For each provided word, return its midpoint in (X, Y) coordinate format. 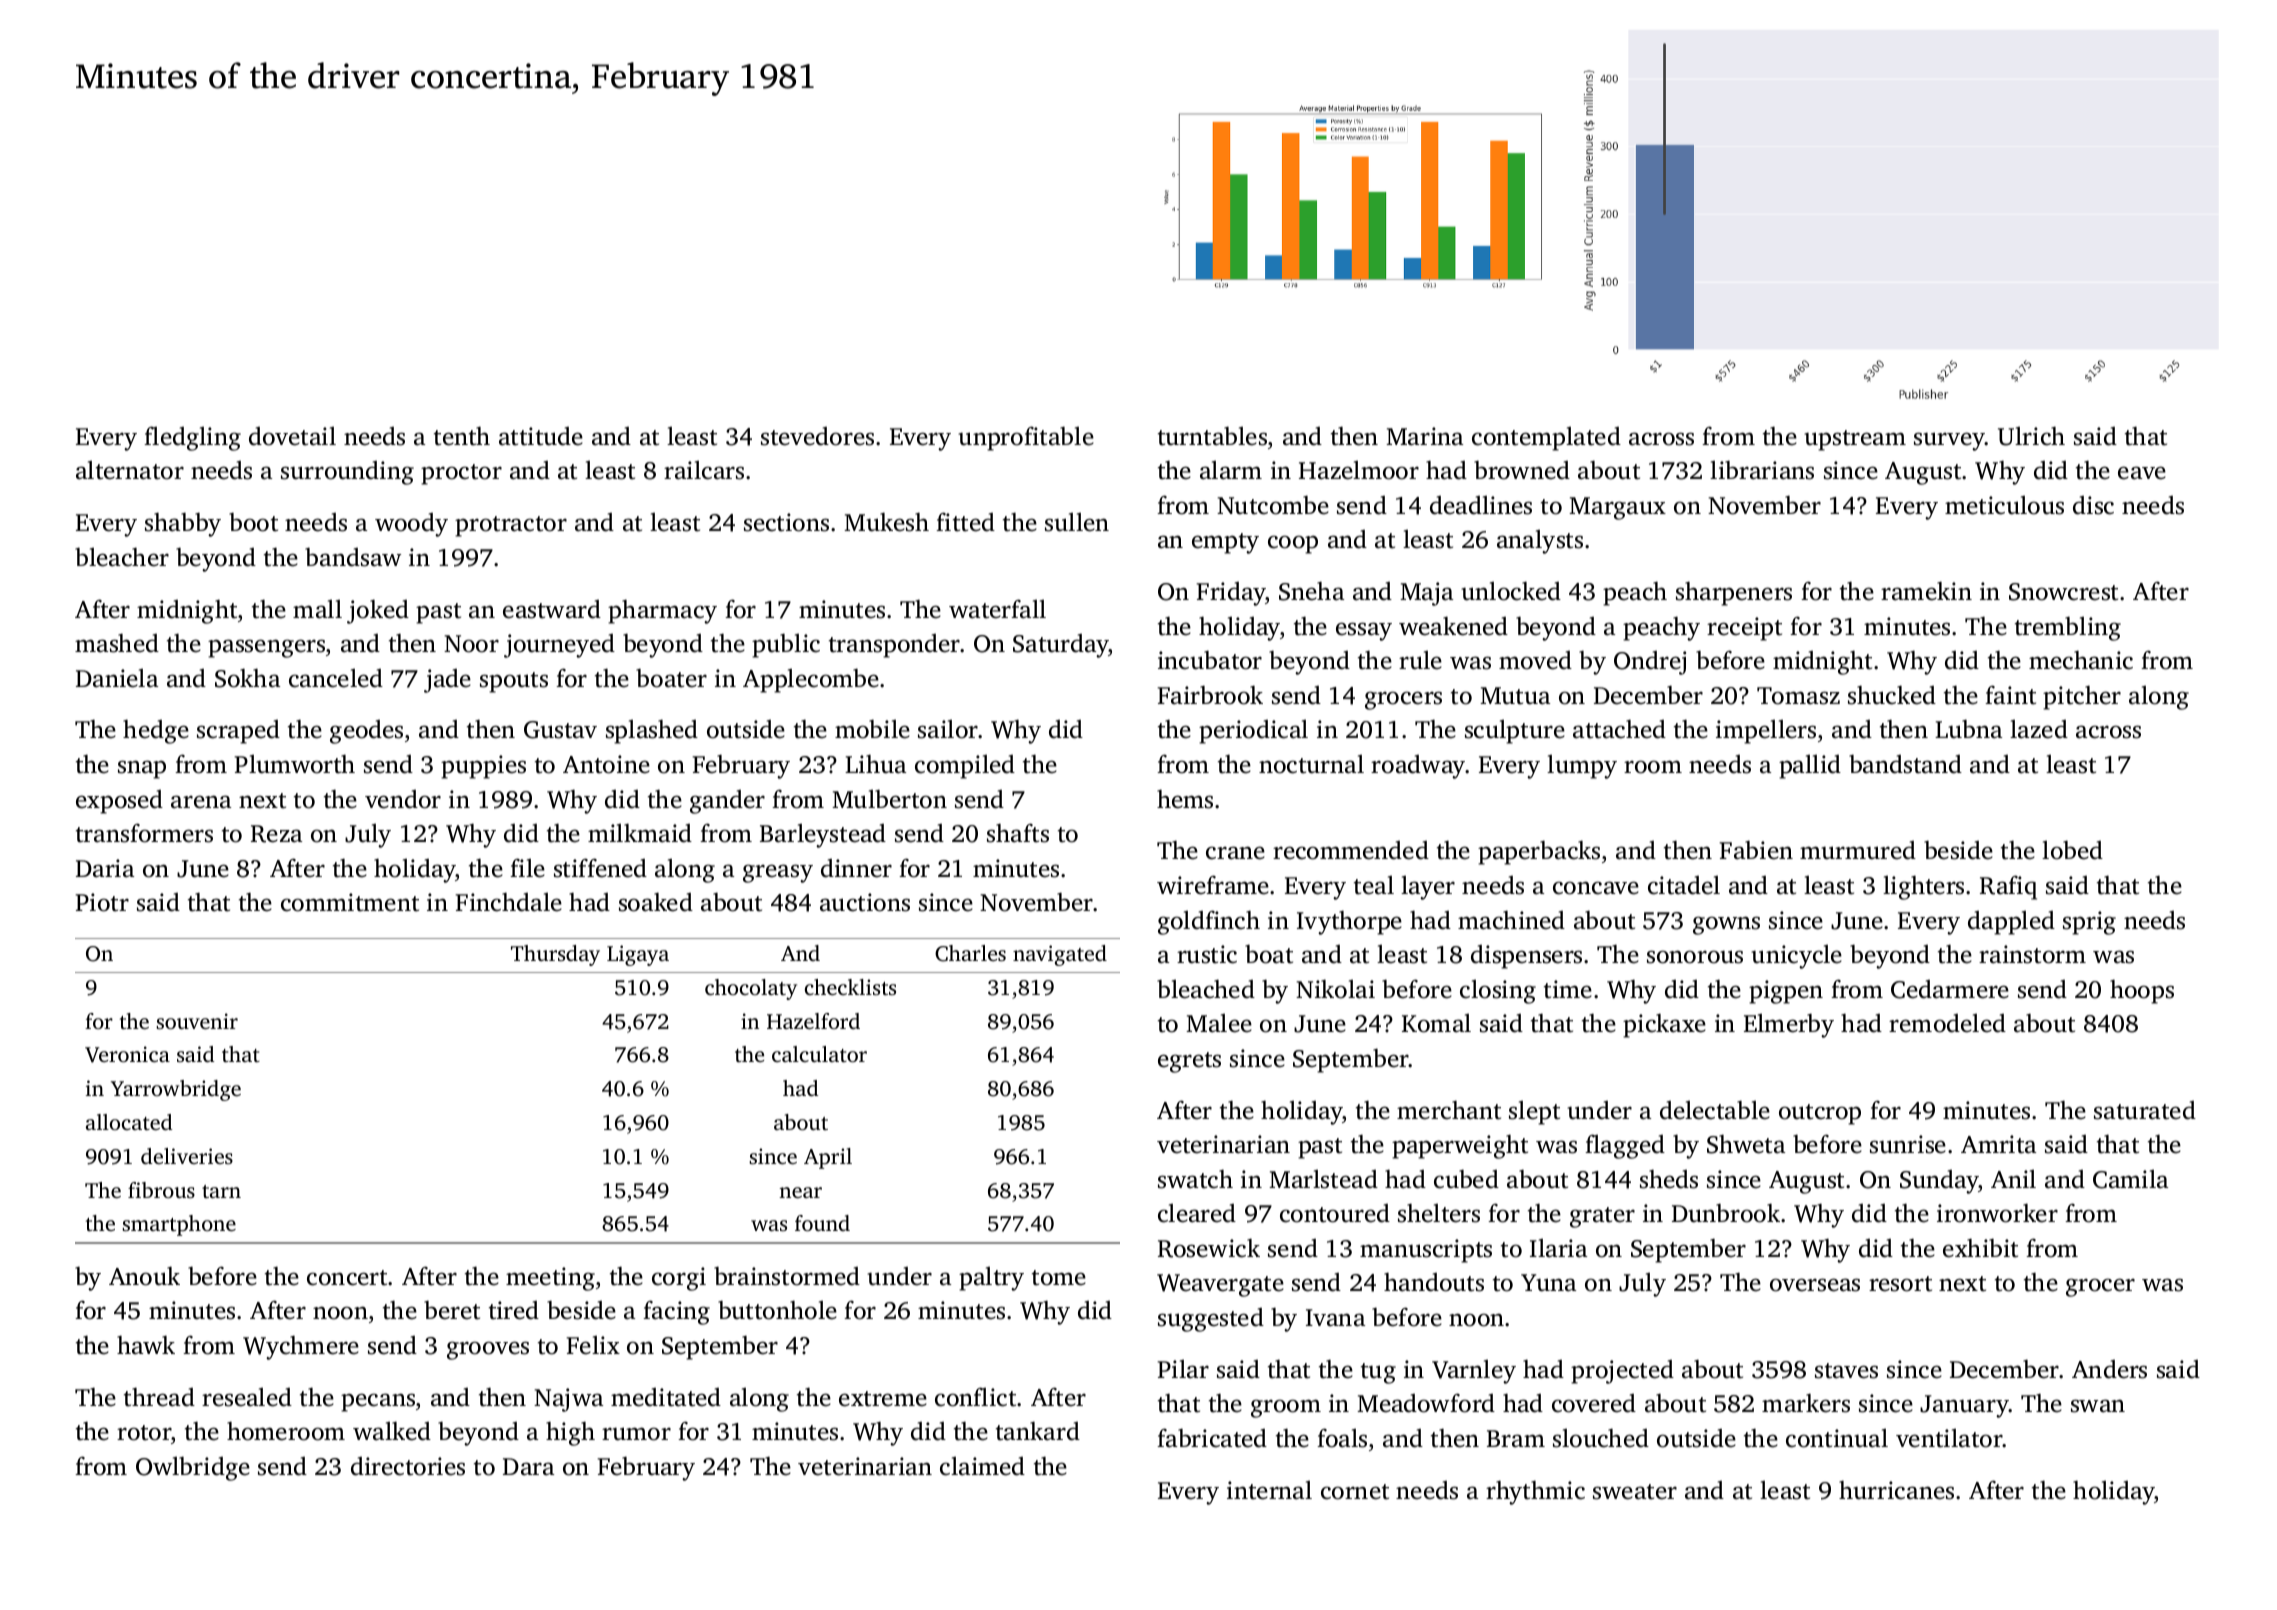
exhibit (1980, 1248)
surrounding (347, 473)
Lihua (875, 764)
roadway (1418, 767)
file (527, 868)
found (822, 1223)
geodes (366, 732)
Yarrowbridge (176, 1090)
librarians (1762, 470)
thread (159, 1397)
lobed (2072, 850)
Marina (1424, 436)
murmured (1858, 850)
